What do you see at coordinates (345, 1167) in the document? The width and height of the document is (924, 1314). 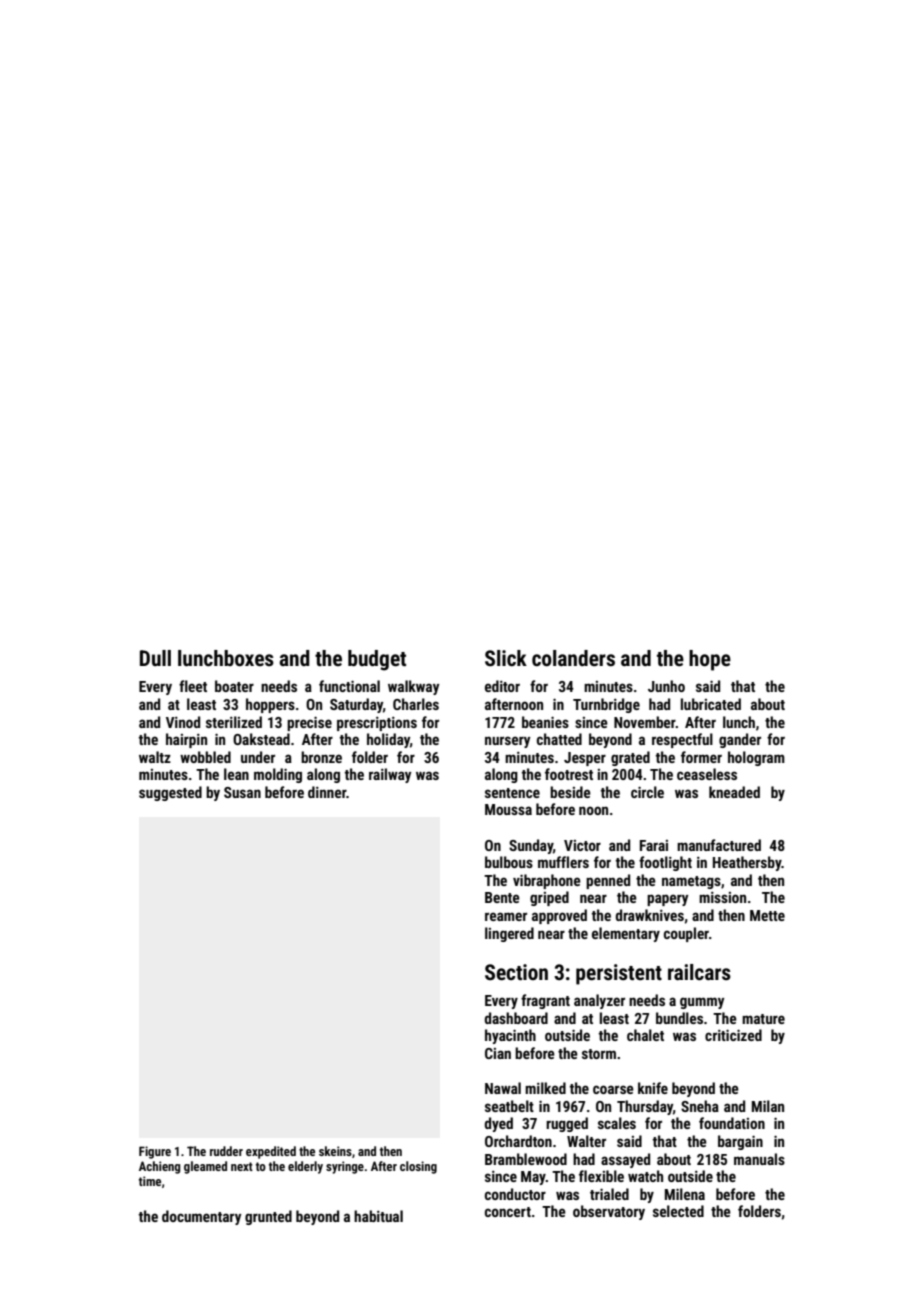 I see `syringe` at bounding box center [345, 1167].
